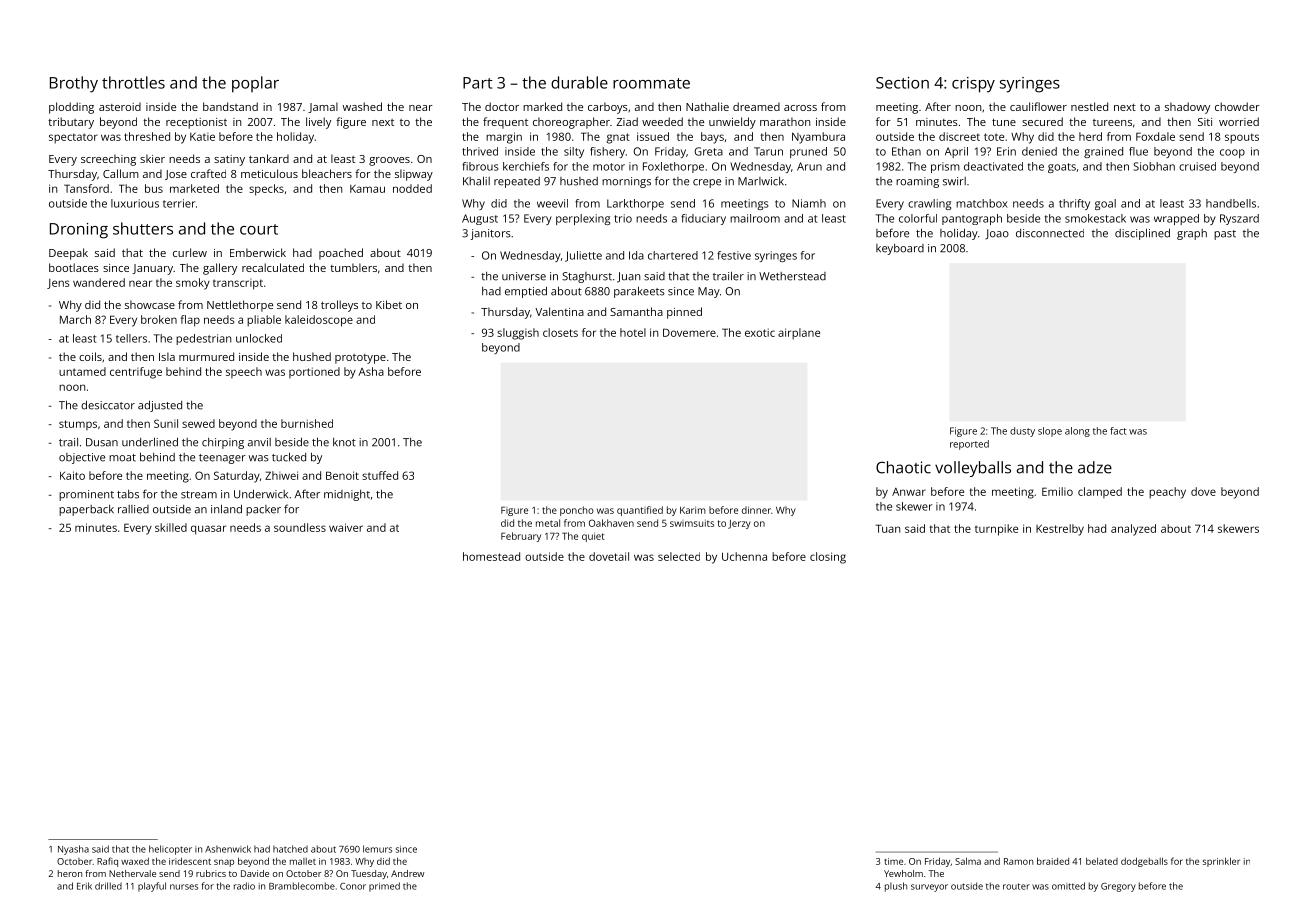 The width and height of the page is (1308, 924). I want to click on adze, so click(1095, 467).
